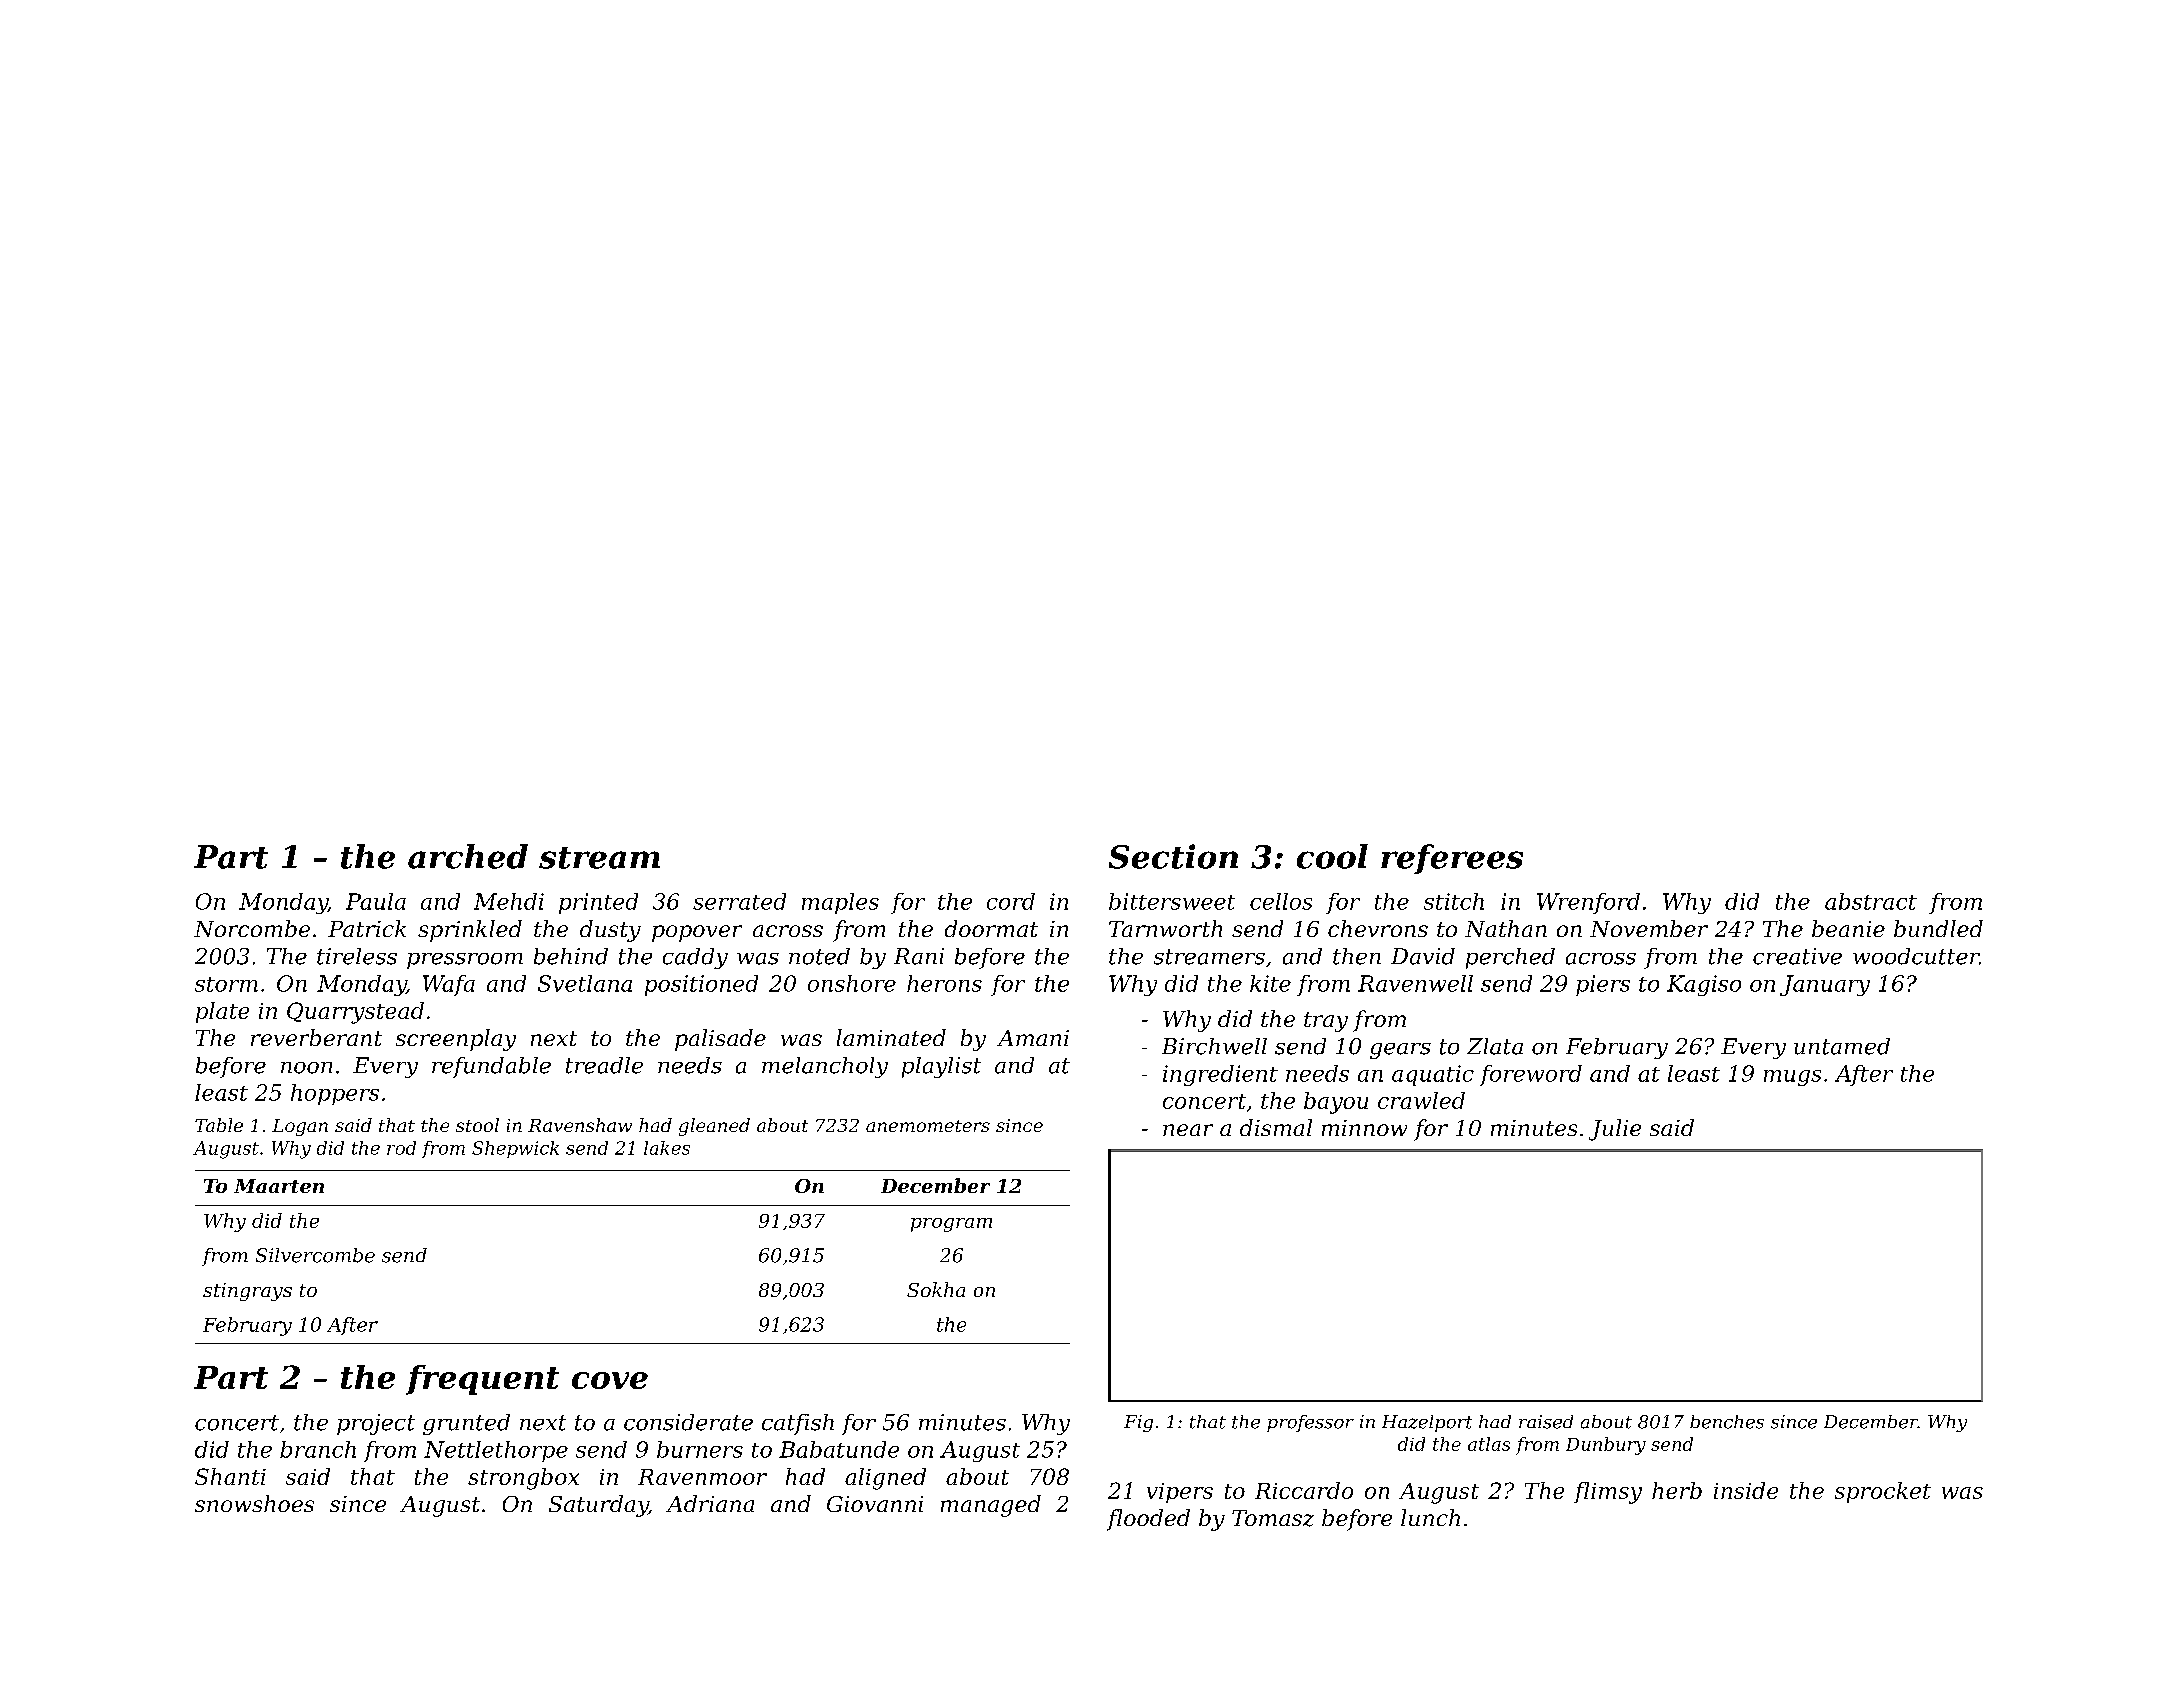 The height and width of the screenshot is (1683, 2178). I want to click on referees, so click(1452, 859).
